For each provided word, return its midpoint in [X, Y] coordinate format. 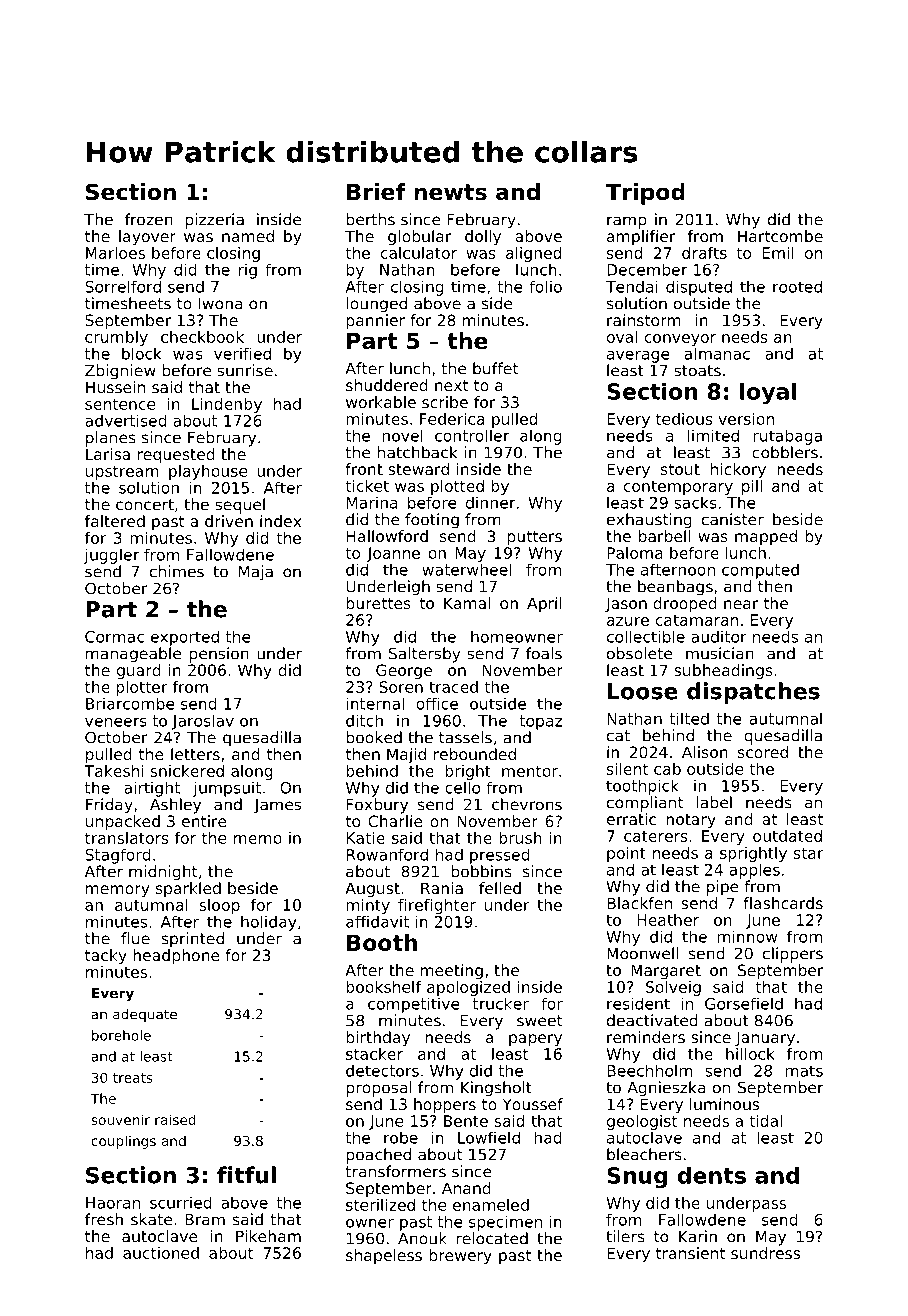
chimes [177, 571]
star [809, 853]
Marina [372, 502]
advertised [126, 420]
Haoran [113, 1203]
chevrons [527, 804]
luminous [724, 1104]
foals [544, 653]
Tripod [645, 194]
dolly [483, 238]
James [277, 806]
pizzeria [214, 221]
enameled [491, 1205]
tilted [689, 718]
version [746, 419]
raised [175, 1119]
